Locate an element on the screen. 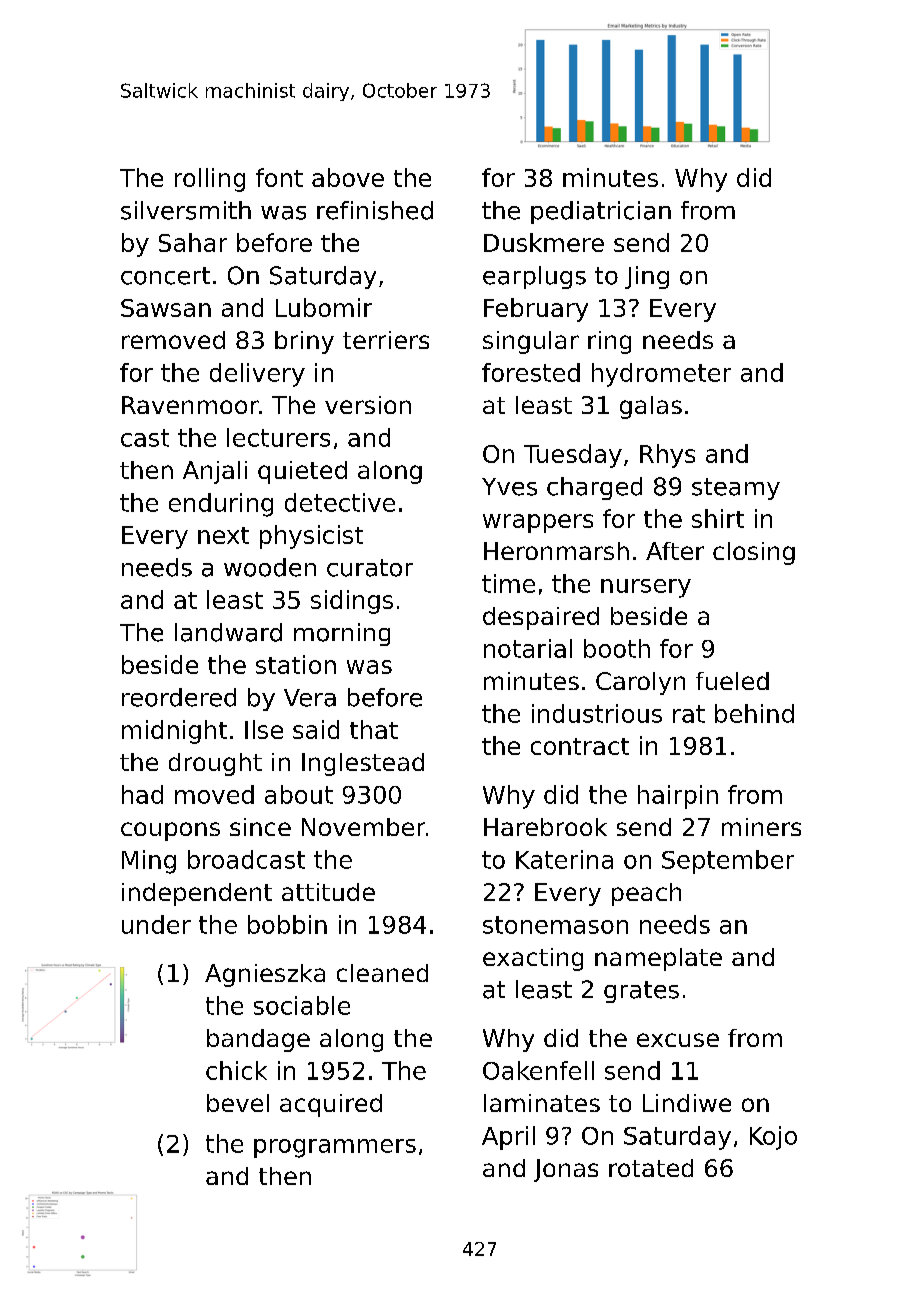  Jonas is located at coordinates (566, 1170).
